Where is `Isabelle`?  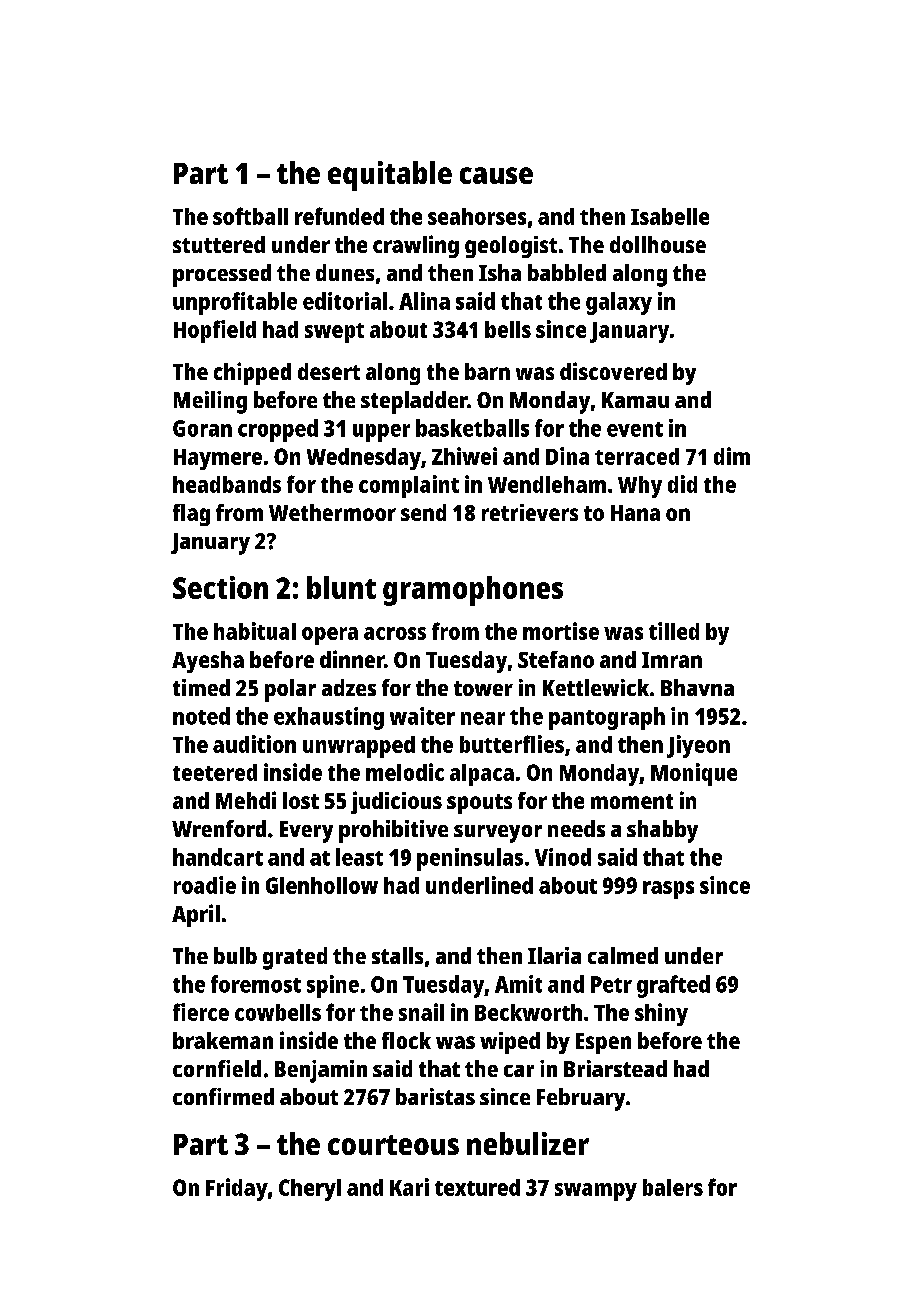 Isabelle is located at coordinates (670, 216).
